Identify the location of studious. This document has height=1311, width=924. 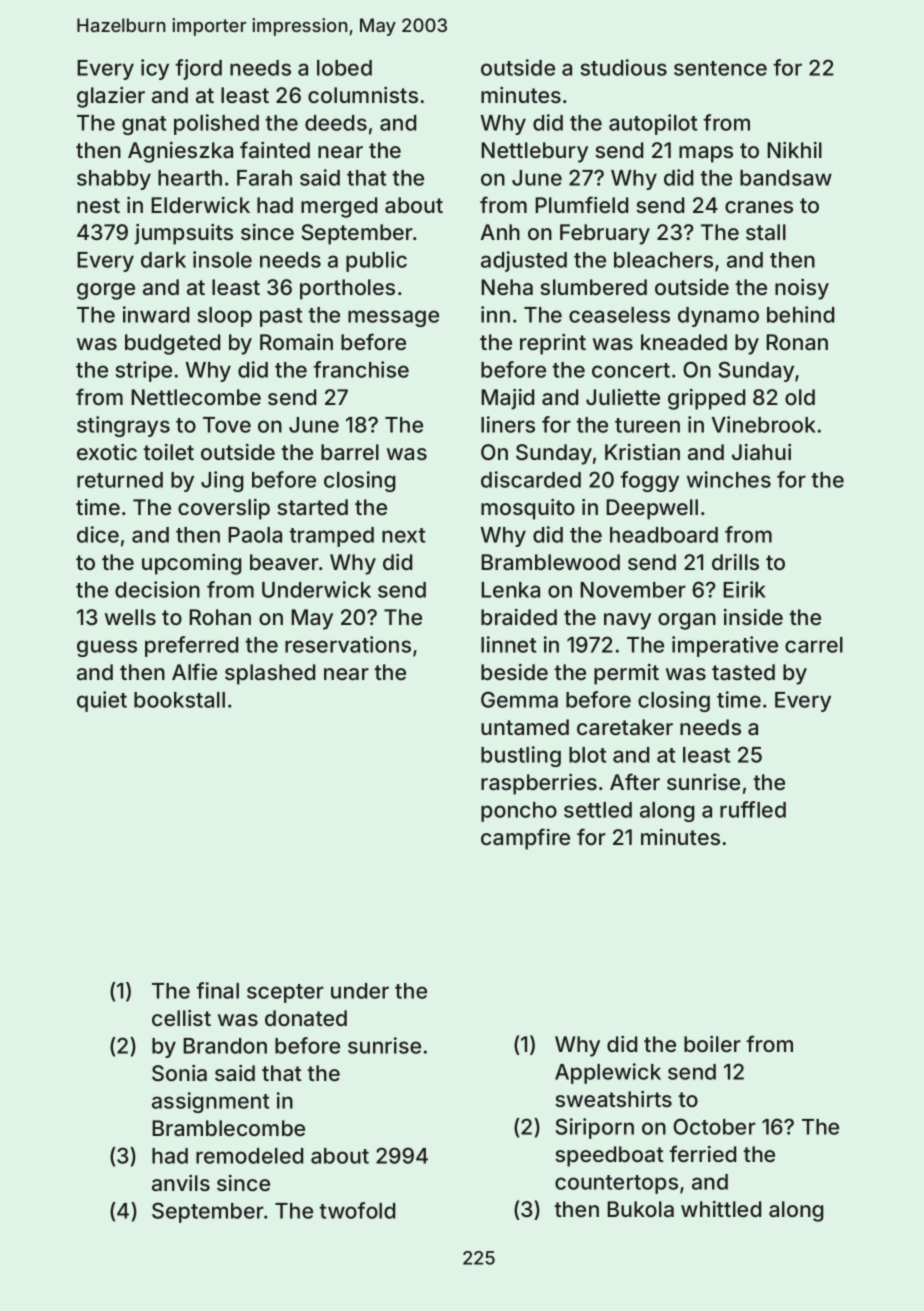
(624, 67).
